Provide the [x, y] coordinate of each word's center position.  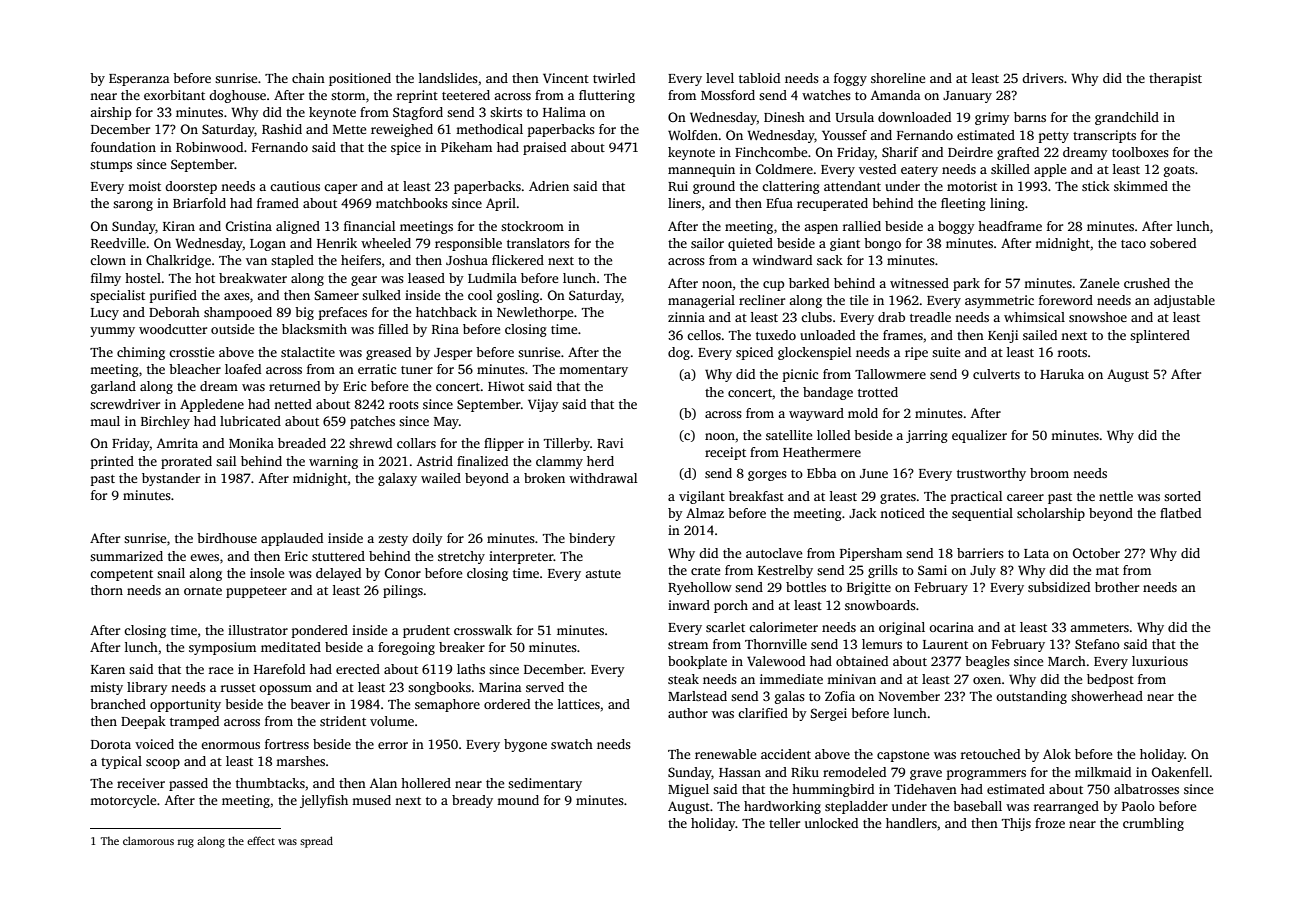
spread [316, 842]
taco [1133, 244]
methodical [489, 129]
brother [1117, 587]
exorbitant [174, 95]
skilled [1010, 169]
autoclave [774, 553]
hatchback [446, 312]
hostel [143, 278]
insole [267, 573]
